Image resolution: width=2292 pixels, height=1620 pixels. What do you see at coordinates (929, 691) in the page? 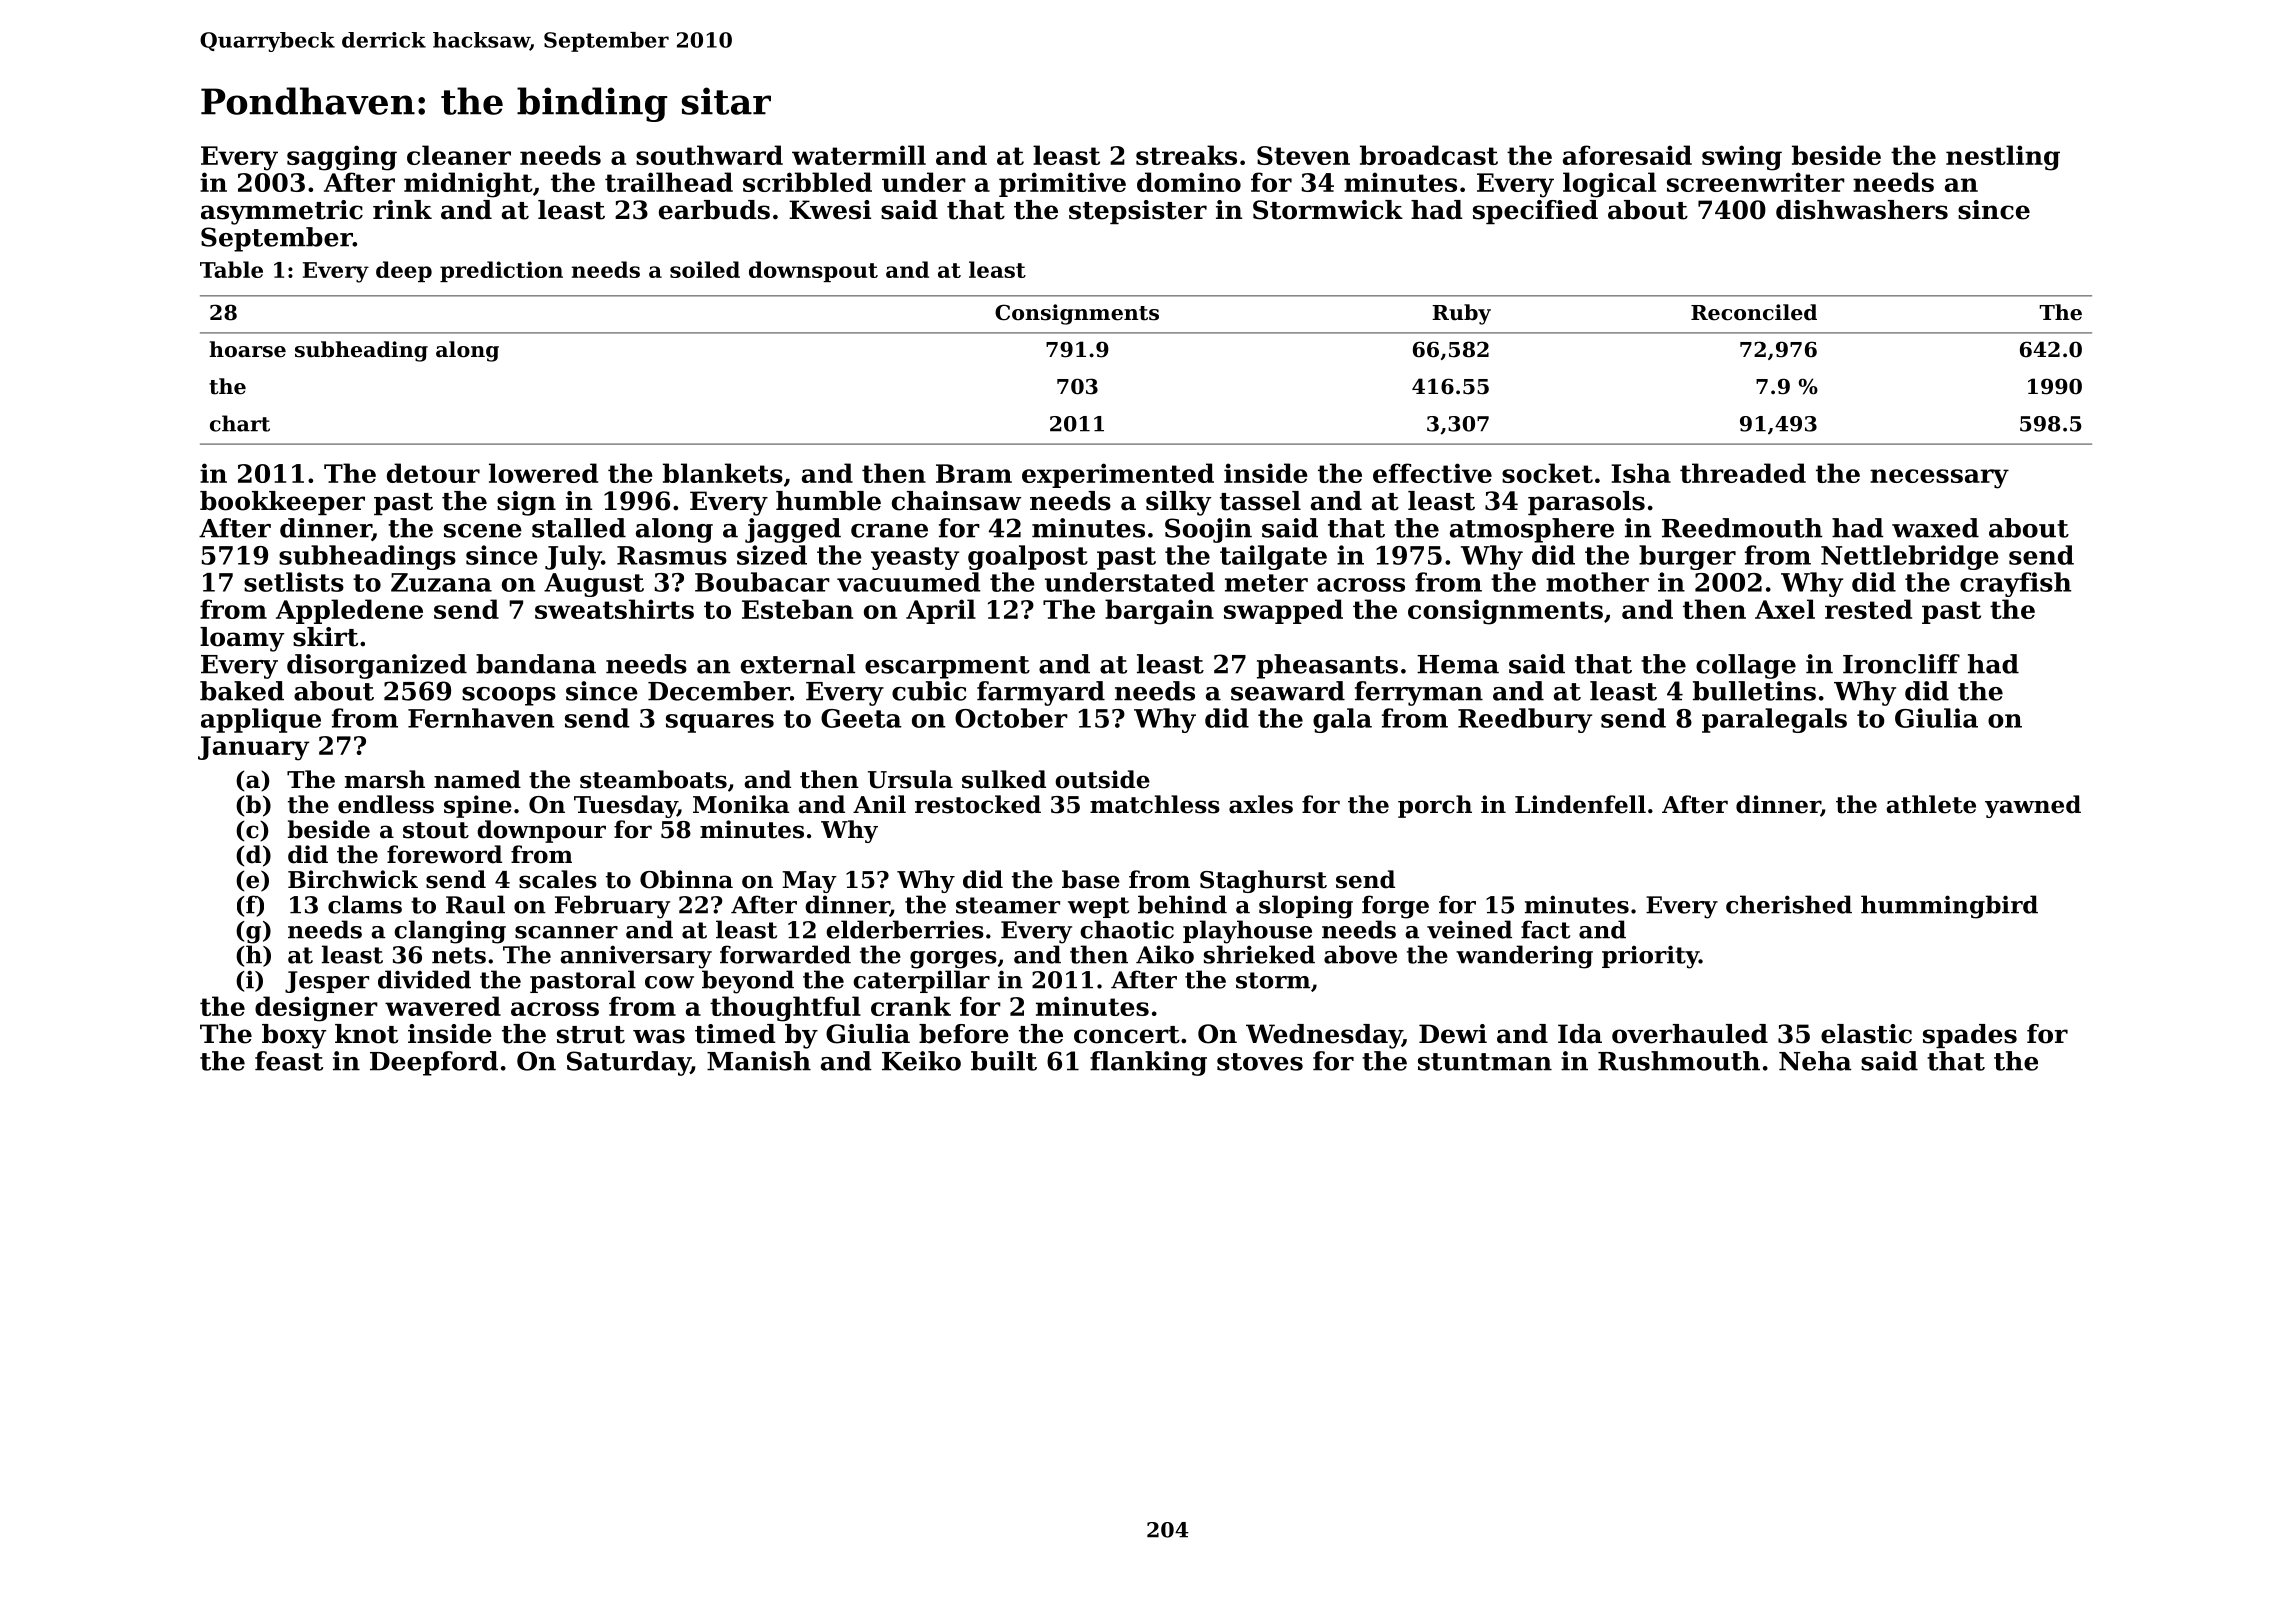
I see `cubic` at bounding box center [929, 691].
